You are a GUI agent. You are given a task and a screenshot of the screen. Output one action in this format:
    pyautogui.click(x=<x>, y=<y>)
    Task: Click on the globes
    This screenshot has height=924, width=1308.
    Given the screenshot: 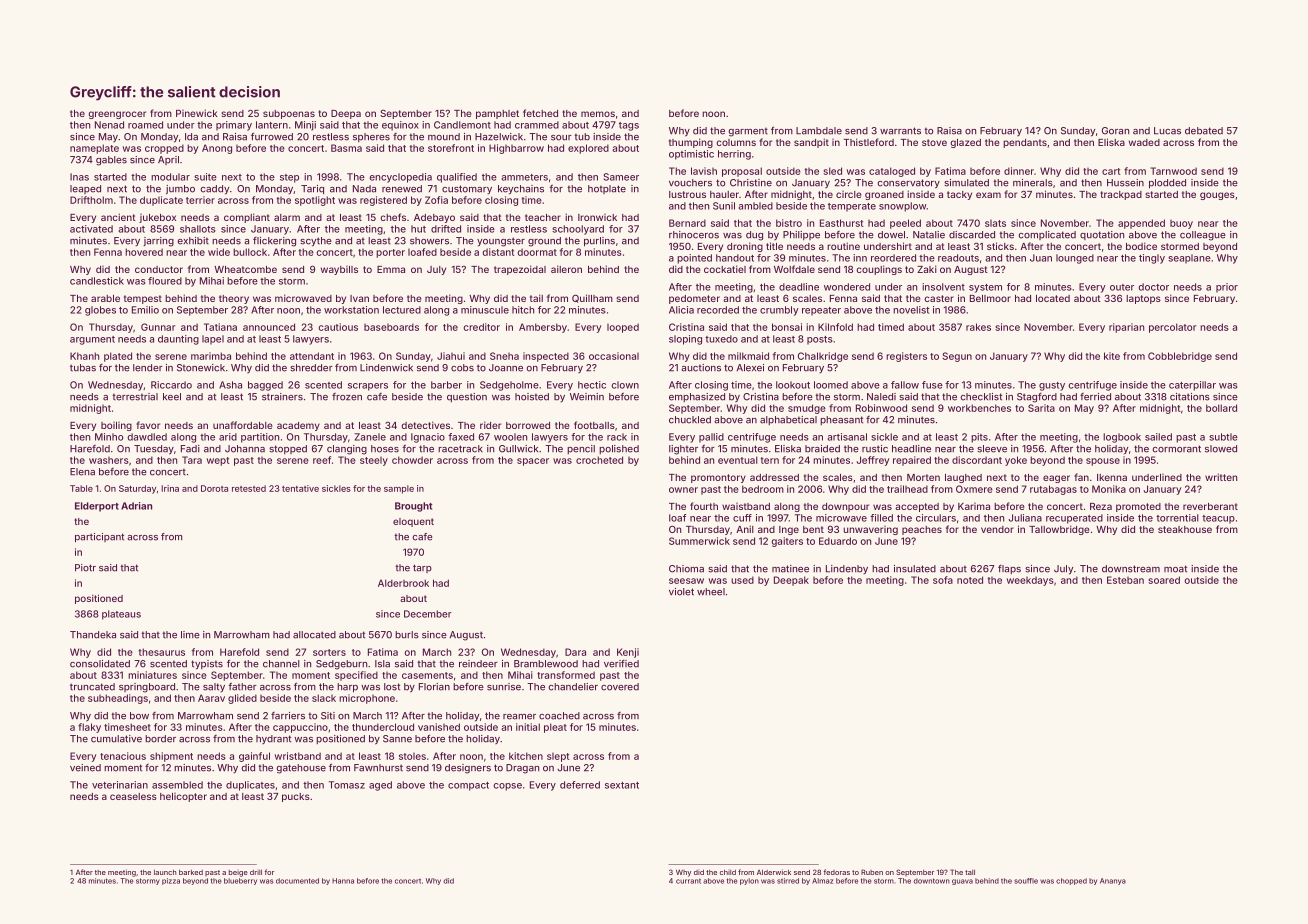 What is the action you would take?
    pyautogui.click(x=100, y=311)
